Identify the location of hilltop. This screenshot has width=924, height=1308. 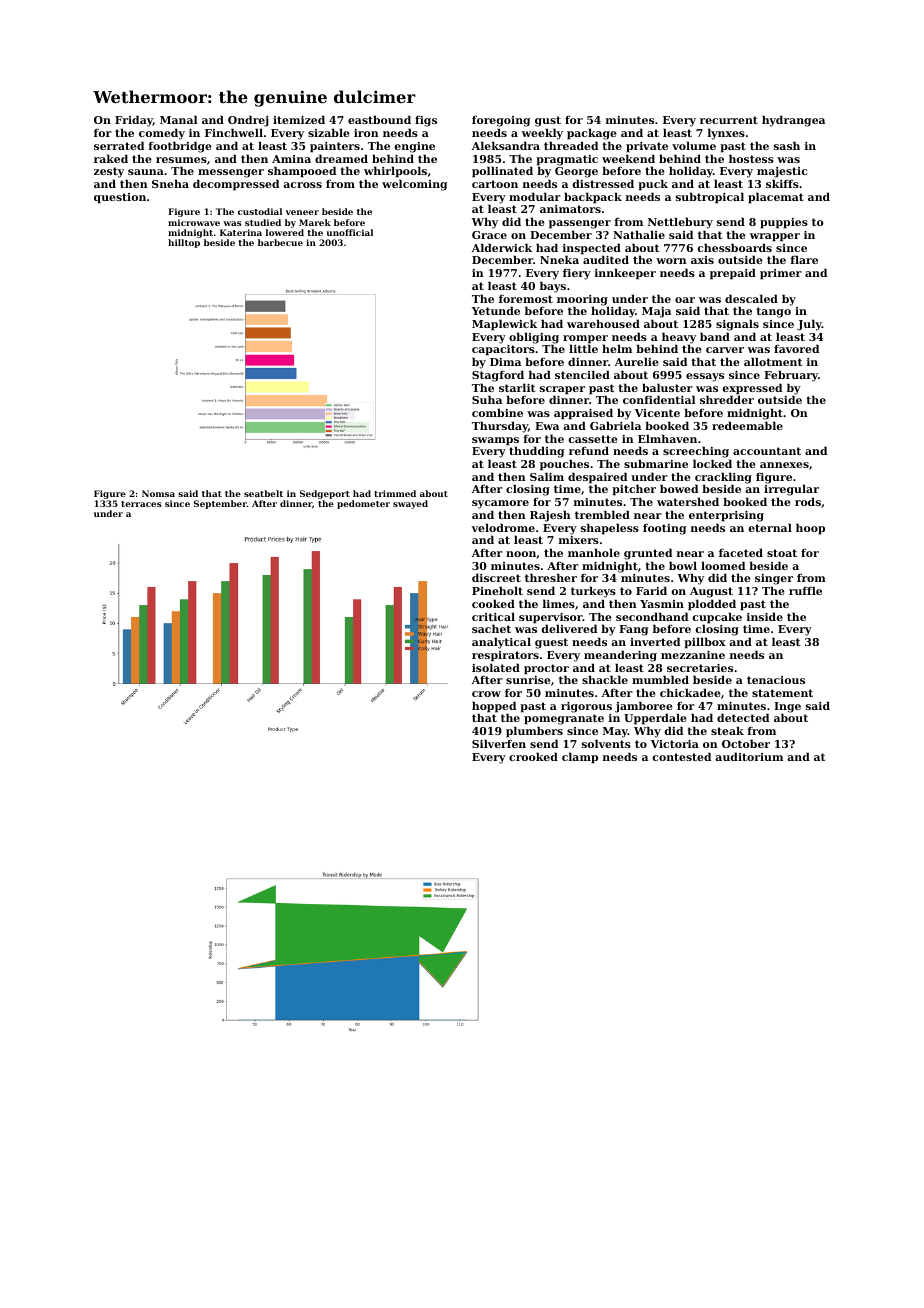
(184, 243).
